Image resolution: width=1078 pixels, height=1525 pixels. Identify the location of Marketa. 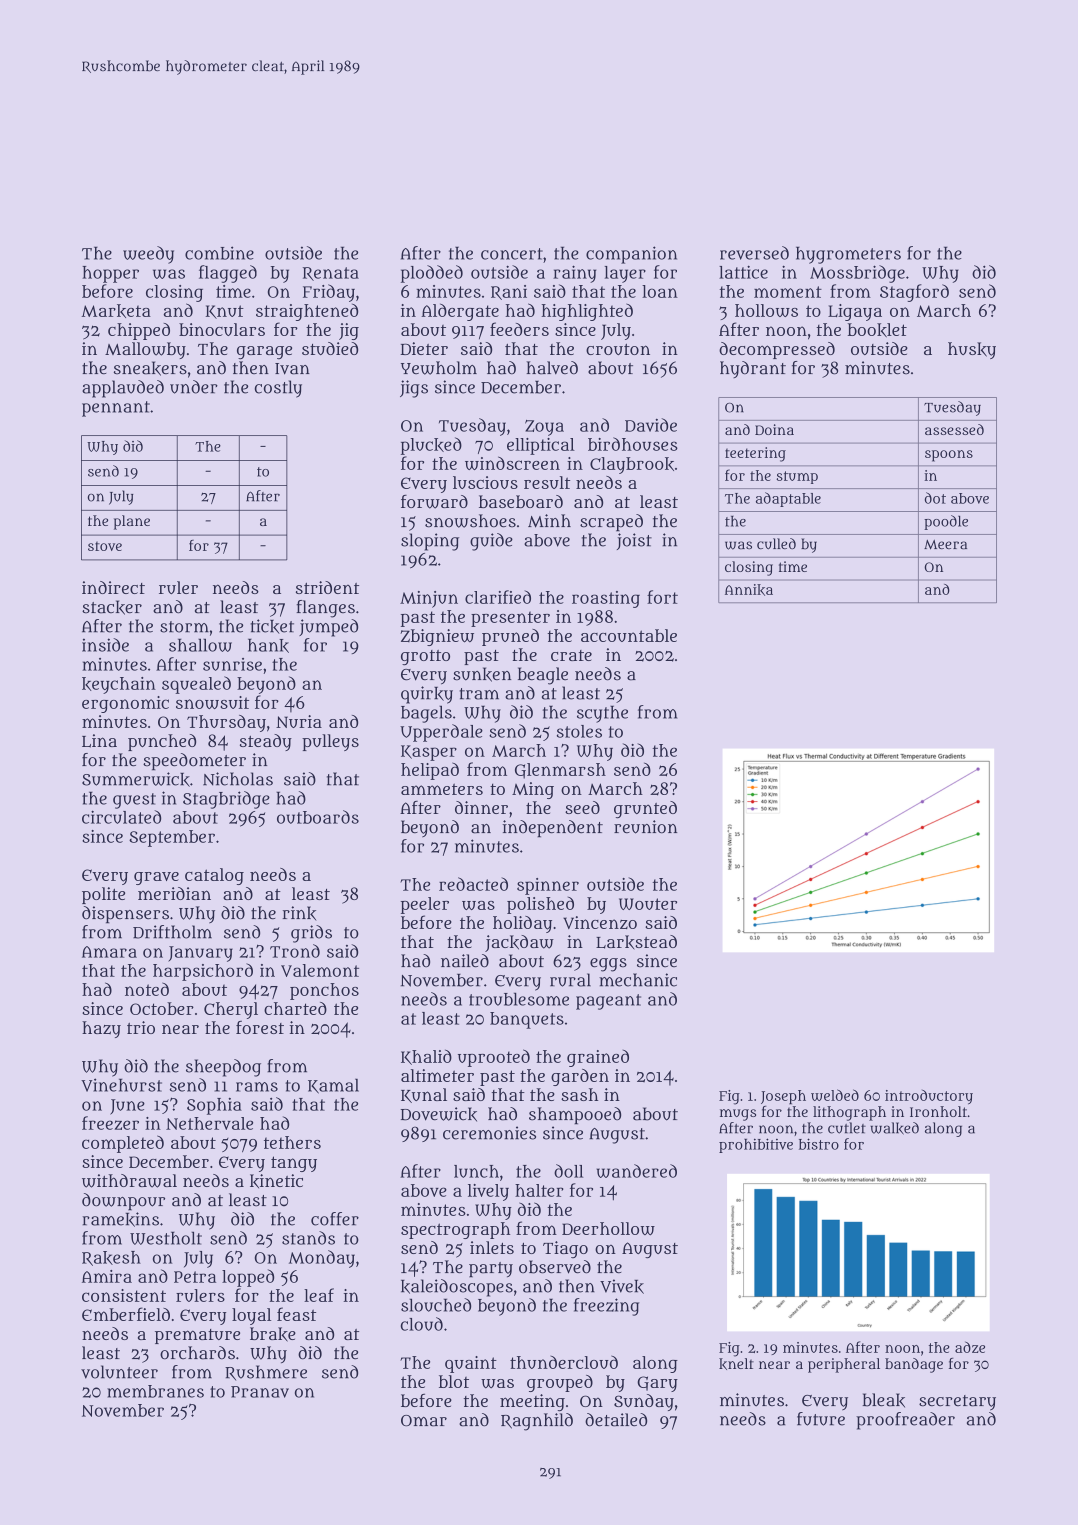
(116, 311).
